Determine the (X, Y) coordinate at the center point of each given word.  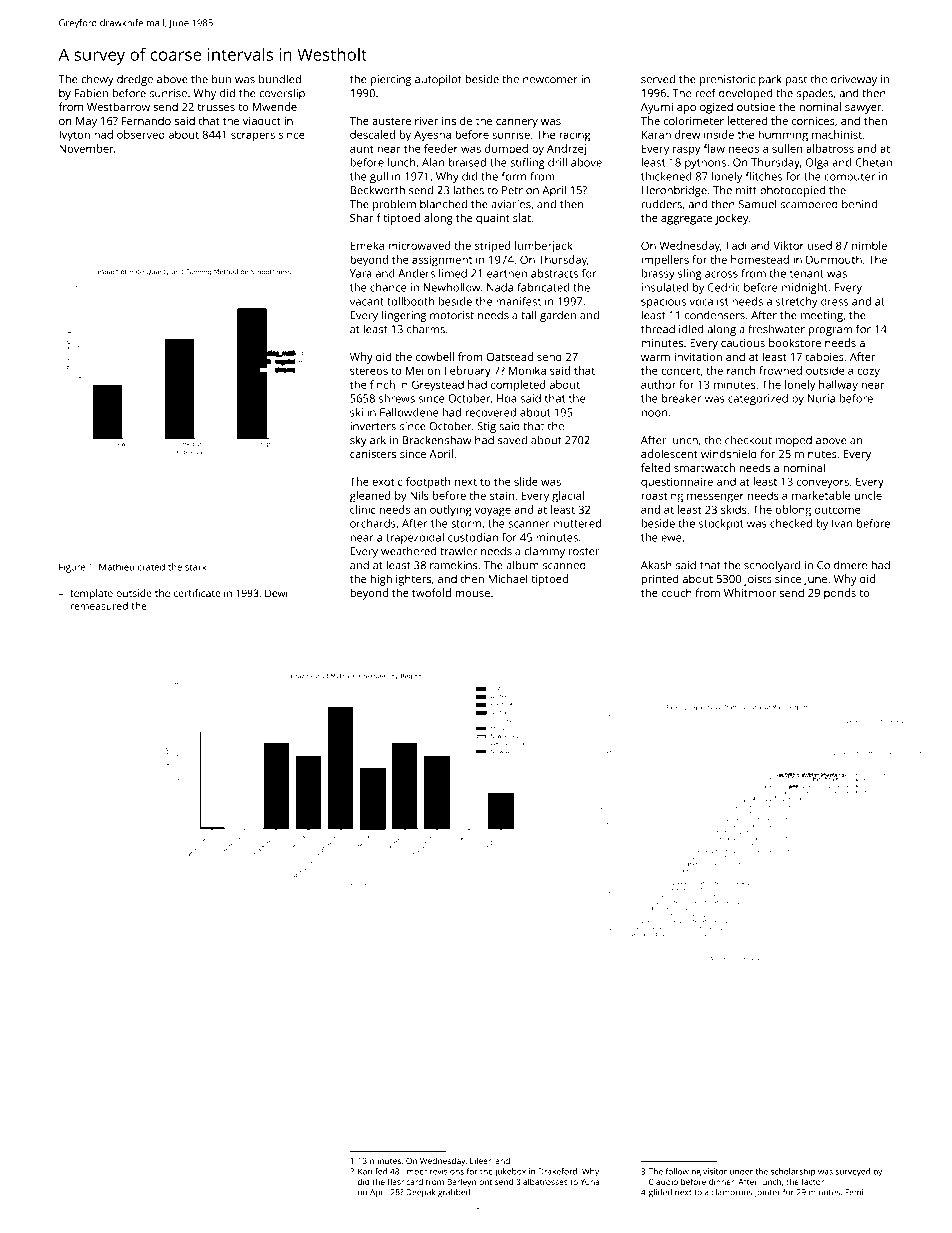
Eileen (481, 1160)
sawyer (863, 109)
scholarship (793, 1172)
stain (502, 495)
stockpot (721, 524)
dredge (135, 80)
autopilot (438, 80)
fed (381, 1171)
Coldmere (842, 565)
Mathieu (116, 567)
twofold (431, 592)
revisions (447, 1171)
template (91, 594)
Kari (365, 1171)
